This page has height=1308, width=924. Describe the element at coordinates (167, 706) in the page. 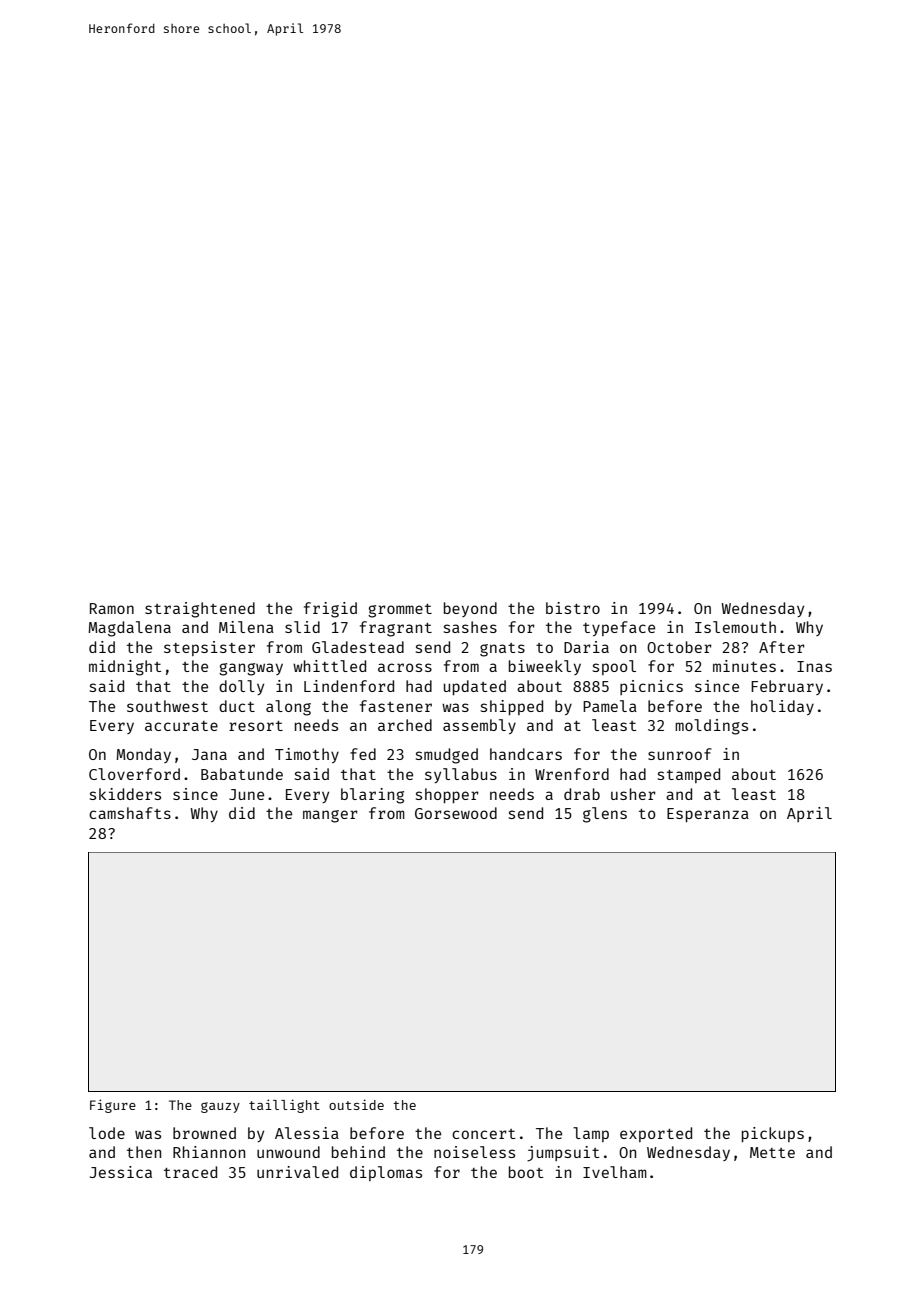

I see `southwest` at that location.
